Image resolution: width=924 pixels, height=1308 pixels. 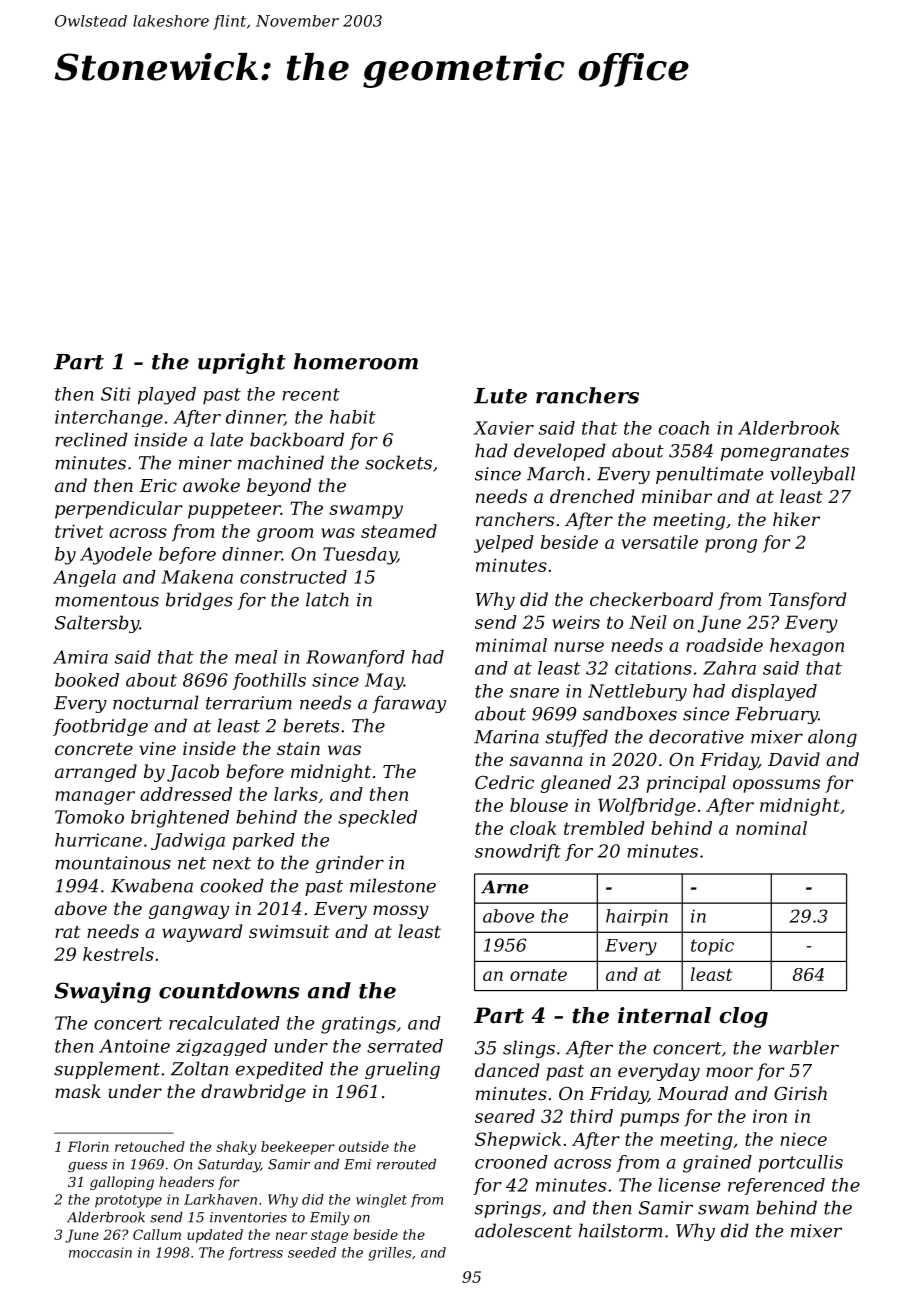 What do you see at coordinates (504, 782) in the screenshot?
I see `Cedric` at bounding box center [504, 782].
